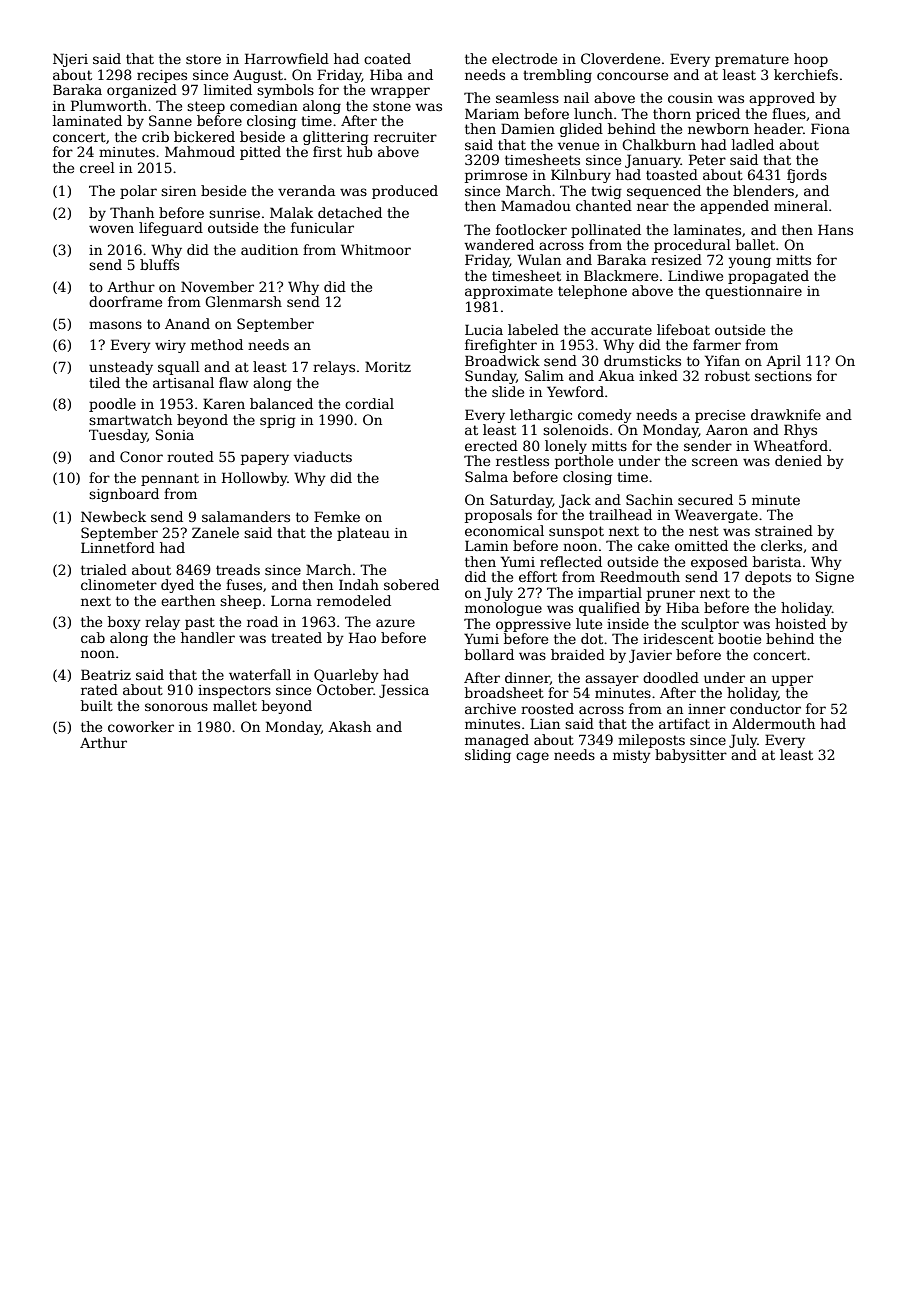  What do you see at coordinates (141, 726) in the image?
I see `coworker` at bounding box center [141, 726].
